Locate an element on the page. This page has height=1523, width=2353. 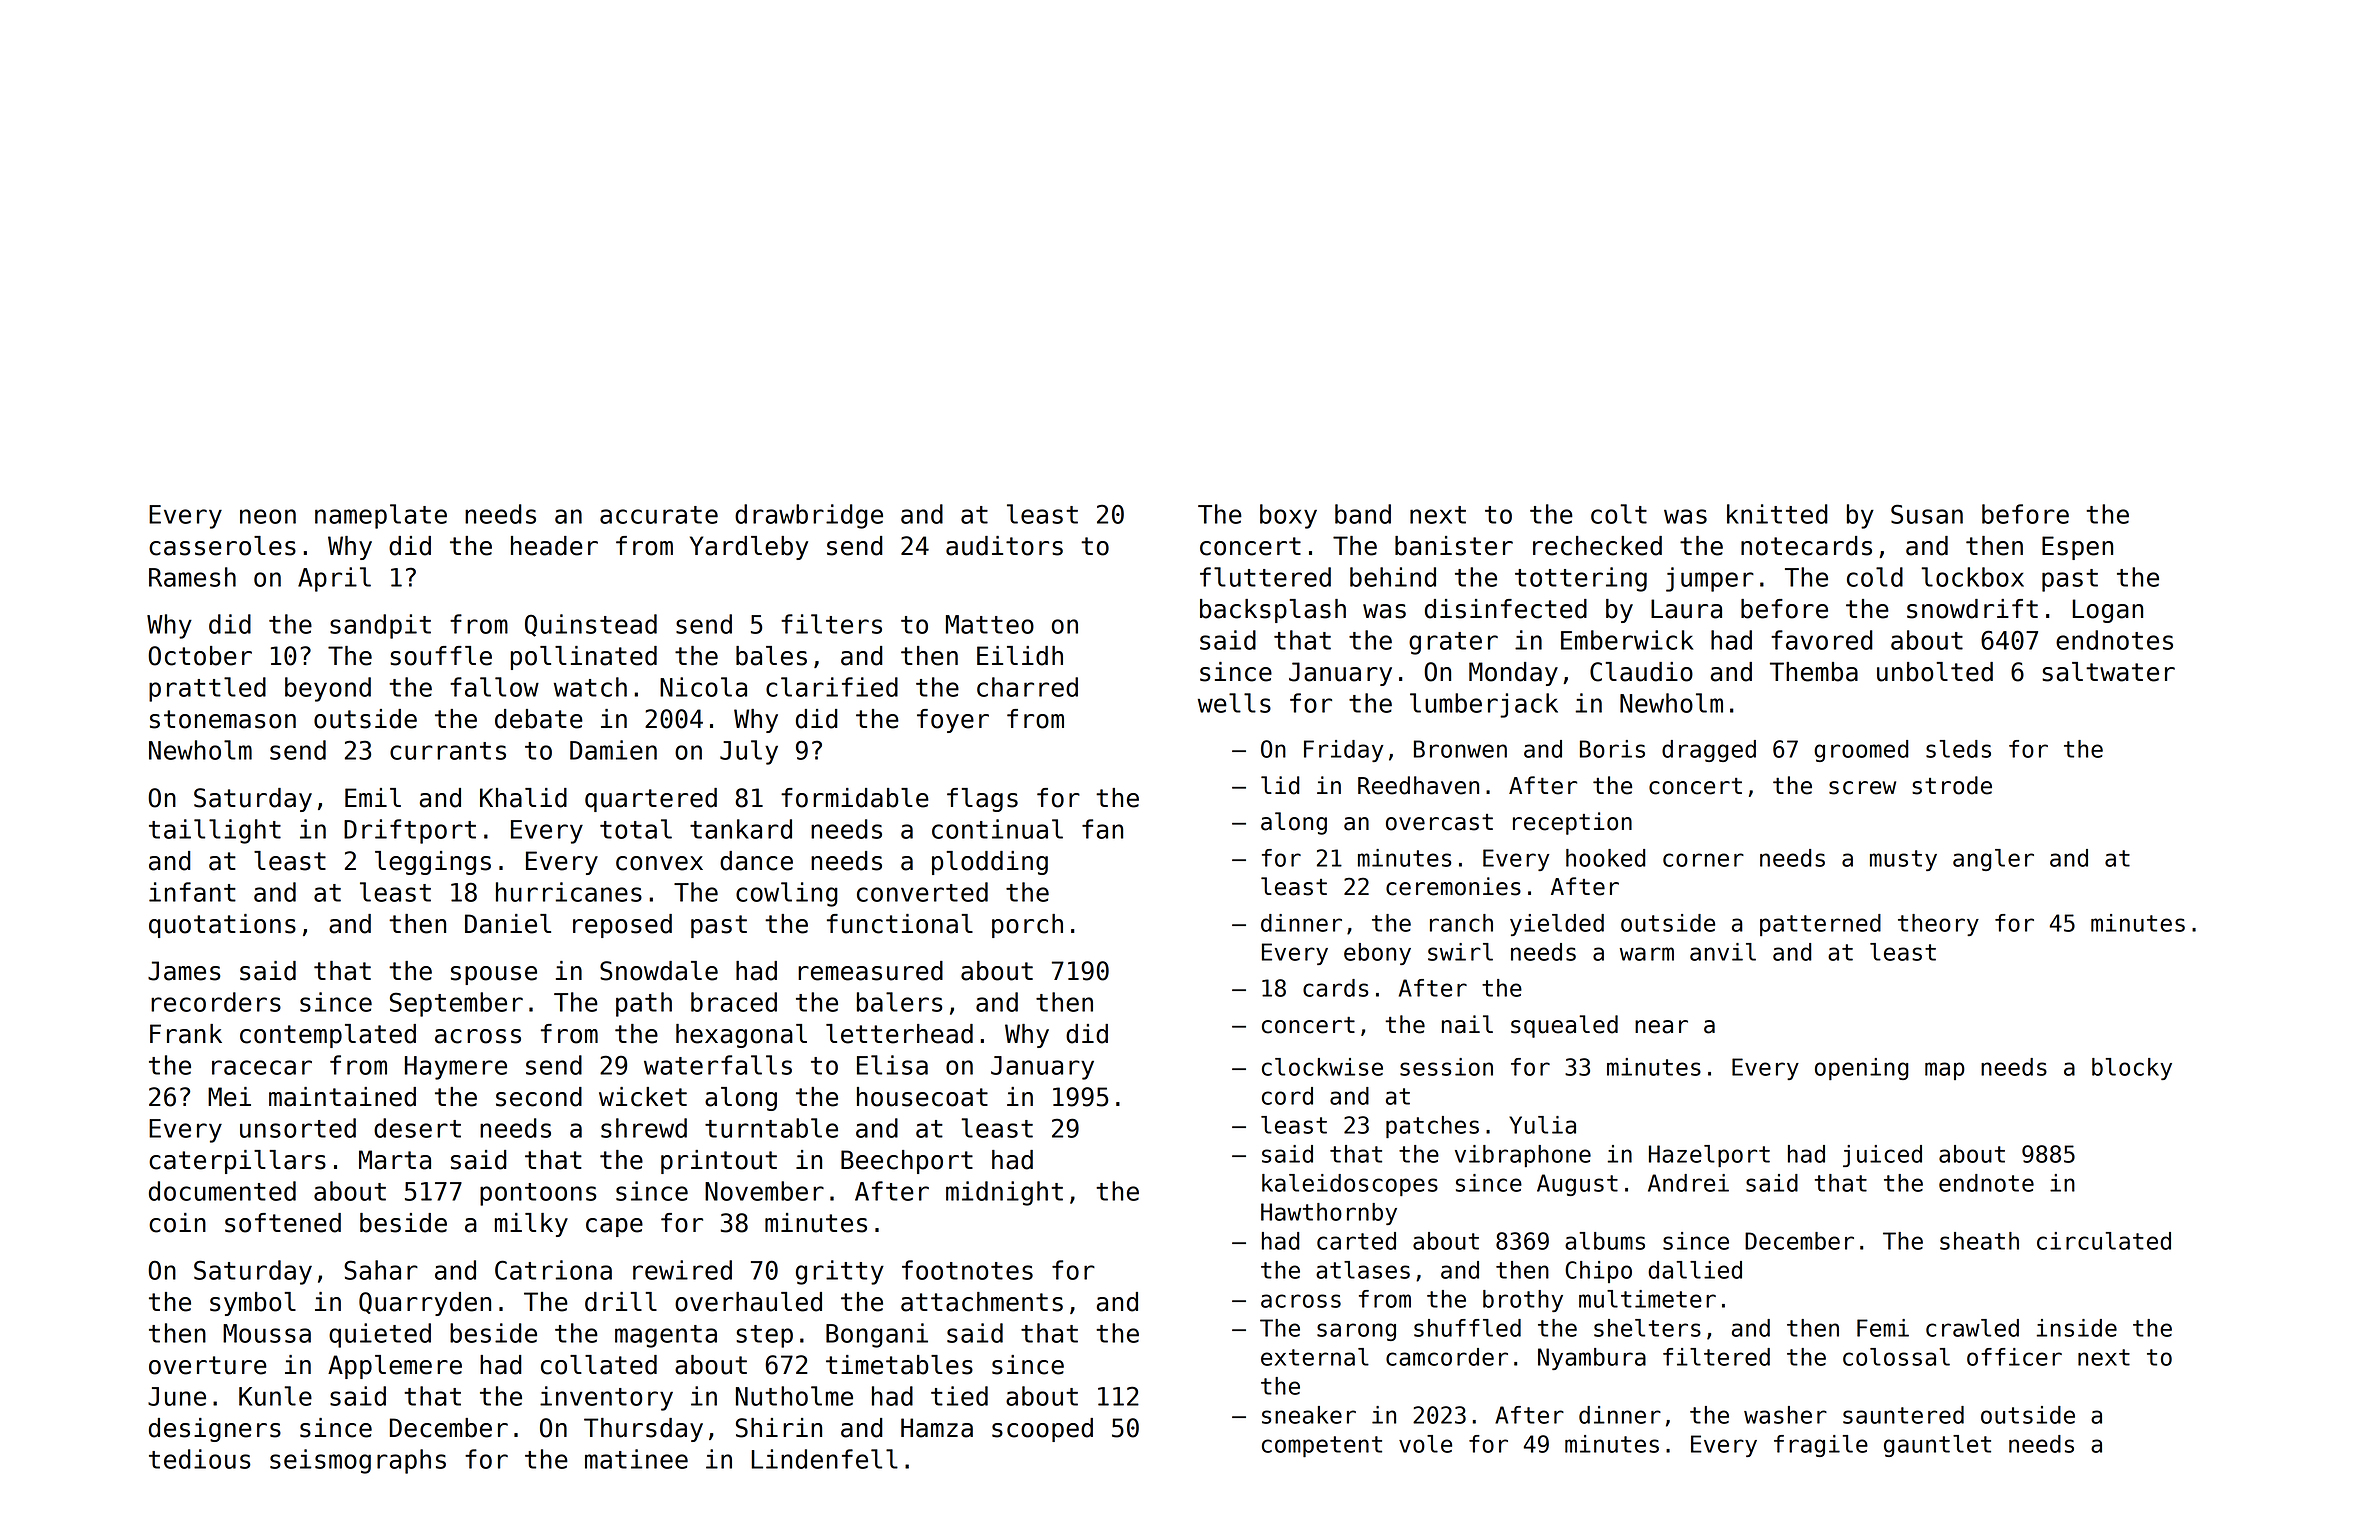
blocky is located at coordinates (2132, 1069).
